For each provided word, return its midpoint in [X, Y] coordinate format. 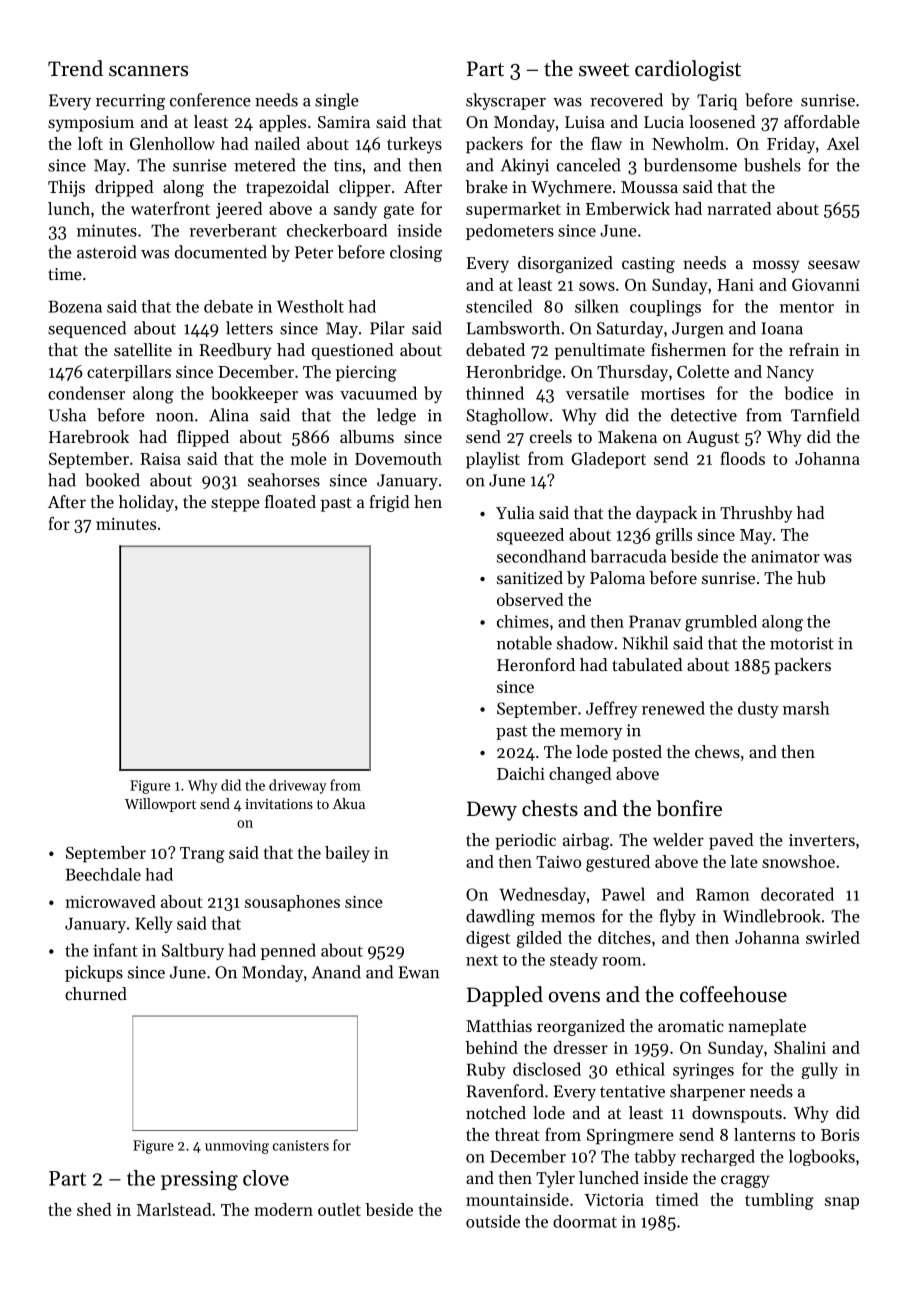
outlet [339, 1209]
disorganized [565, 264]
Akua [349, 803]
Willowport [160, 805]
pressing [199, 1181]
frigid [389, 503]
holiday [146, 503]
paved [731, 841]
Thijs [66, 188]
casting [648, 265]
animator [785, 556]
